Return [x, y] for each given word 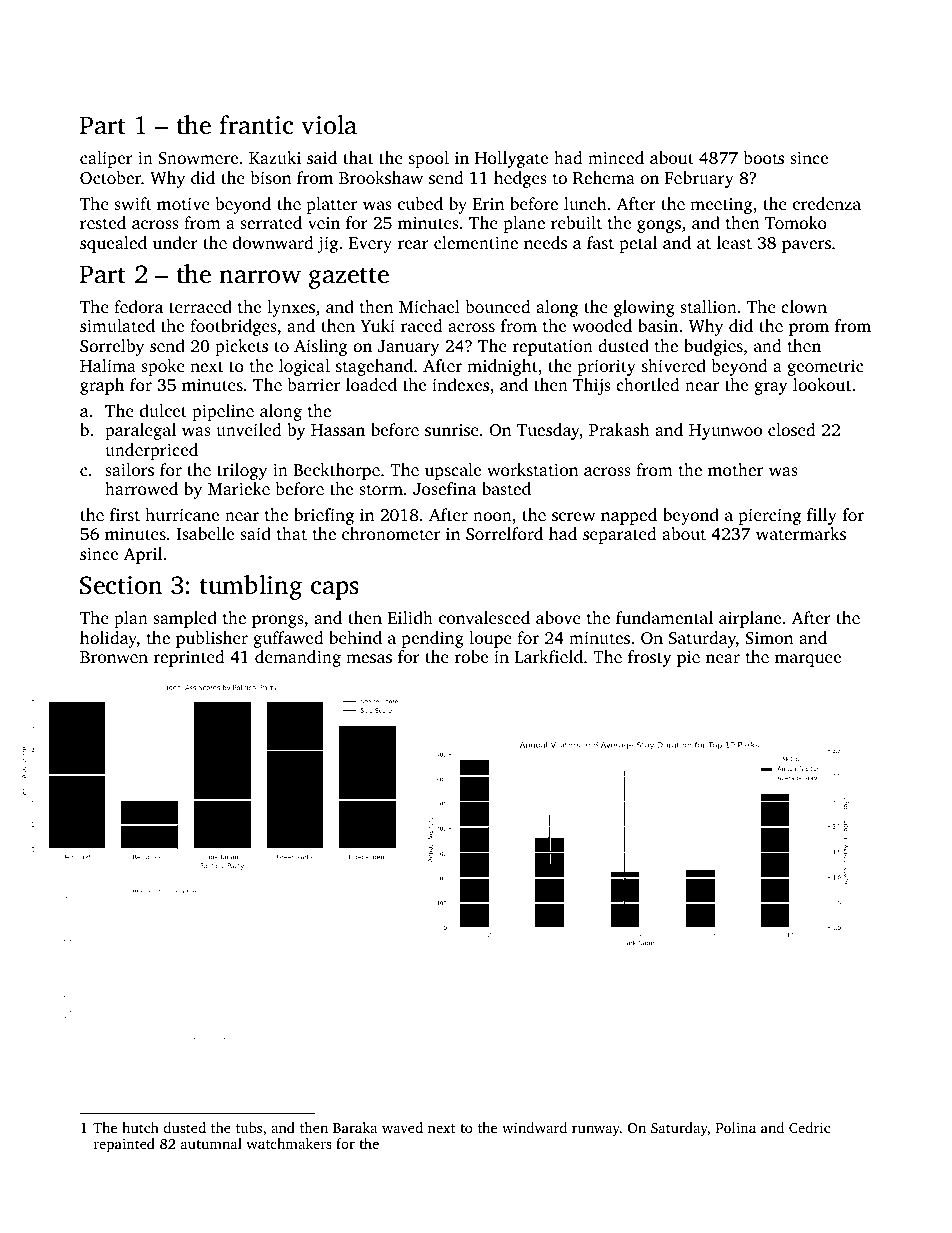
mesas [369, 658]
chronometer [391, 533]
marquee [808, 660]
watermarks [801, 533]
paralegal [140, 431]
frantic [256, 125]
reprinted [189, 658]
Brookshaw [381, 177]
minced [616, 157]
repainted [124, 1145]
